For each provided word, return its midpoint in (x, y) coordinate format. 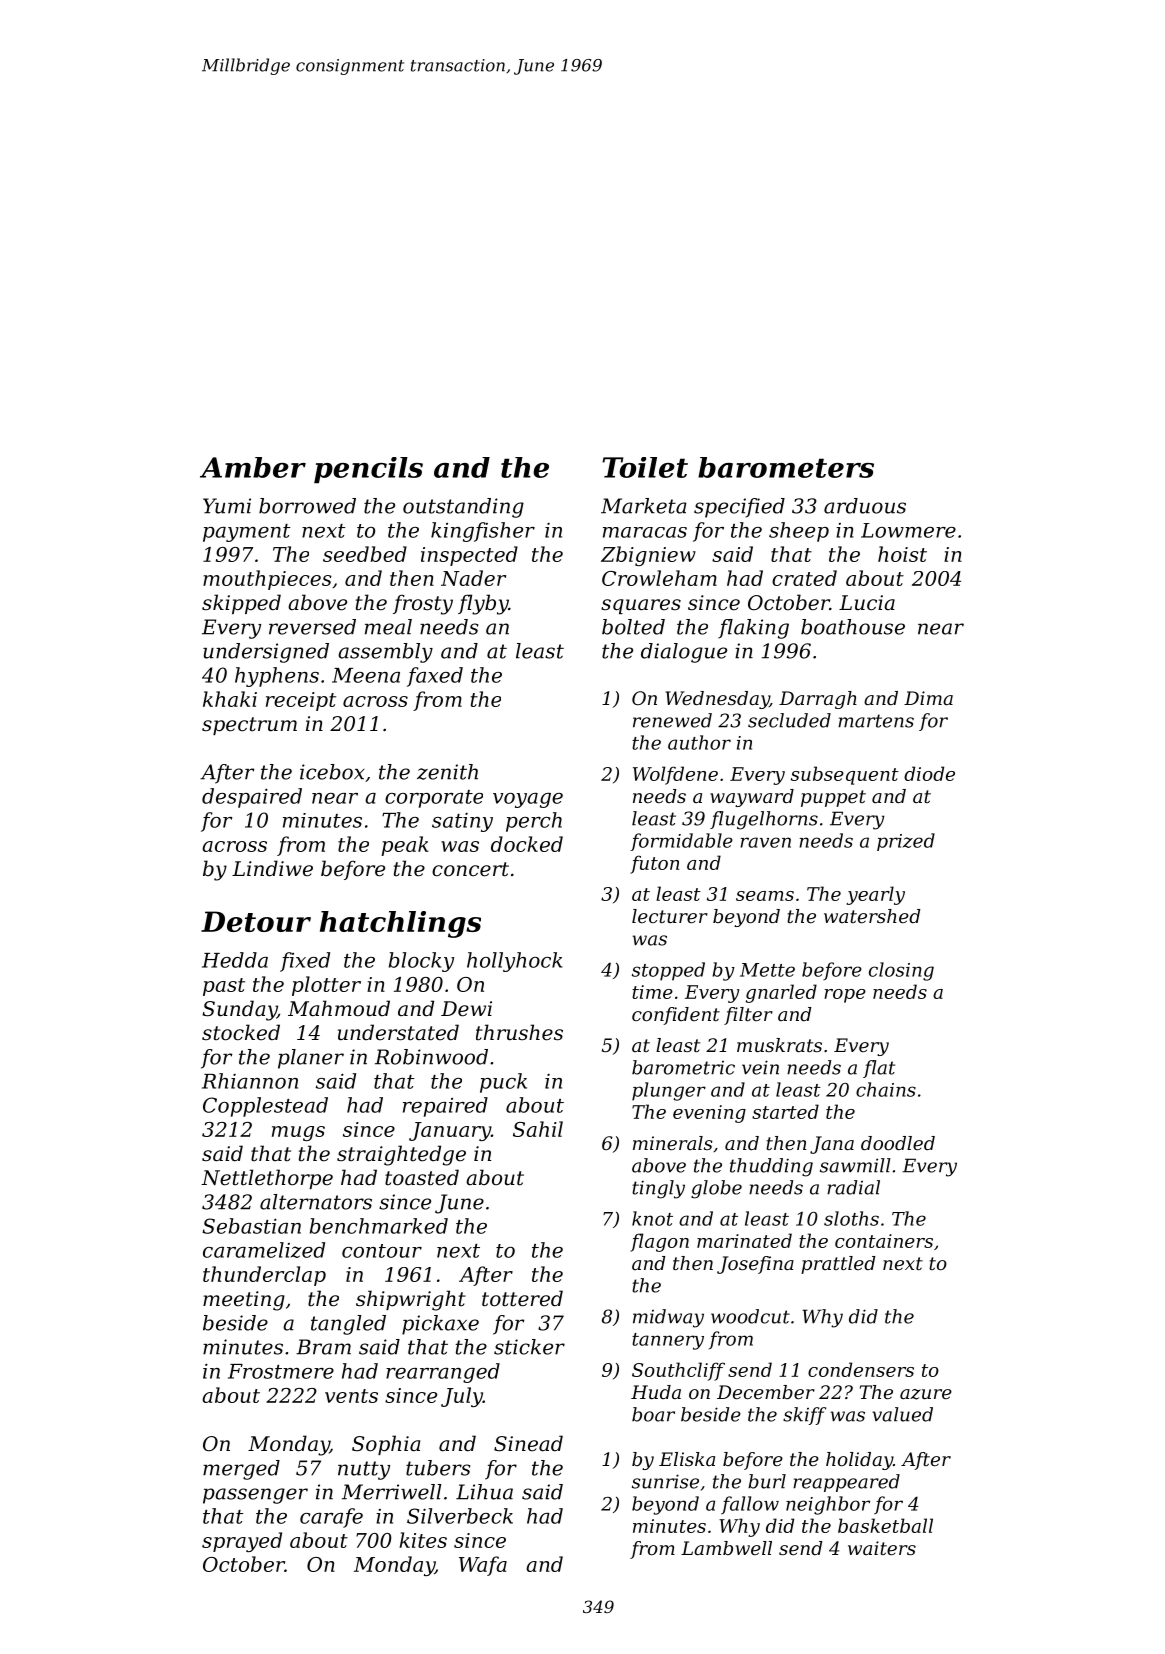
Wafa (483, 1566)
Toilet (645, 467)
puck (503, 1083)
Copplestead (265, 1107)
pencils (368, 470)
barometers (786, 467)
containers (884, 1241)
